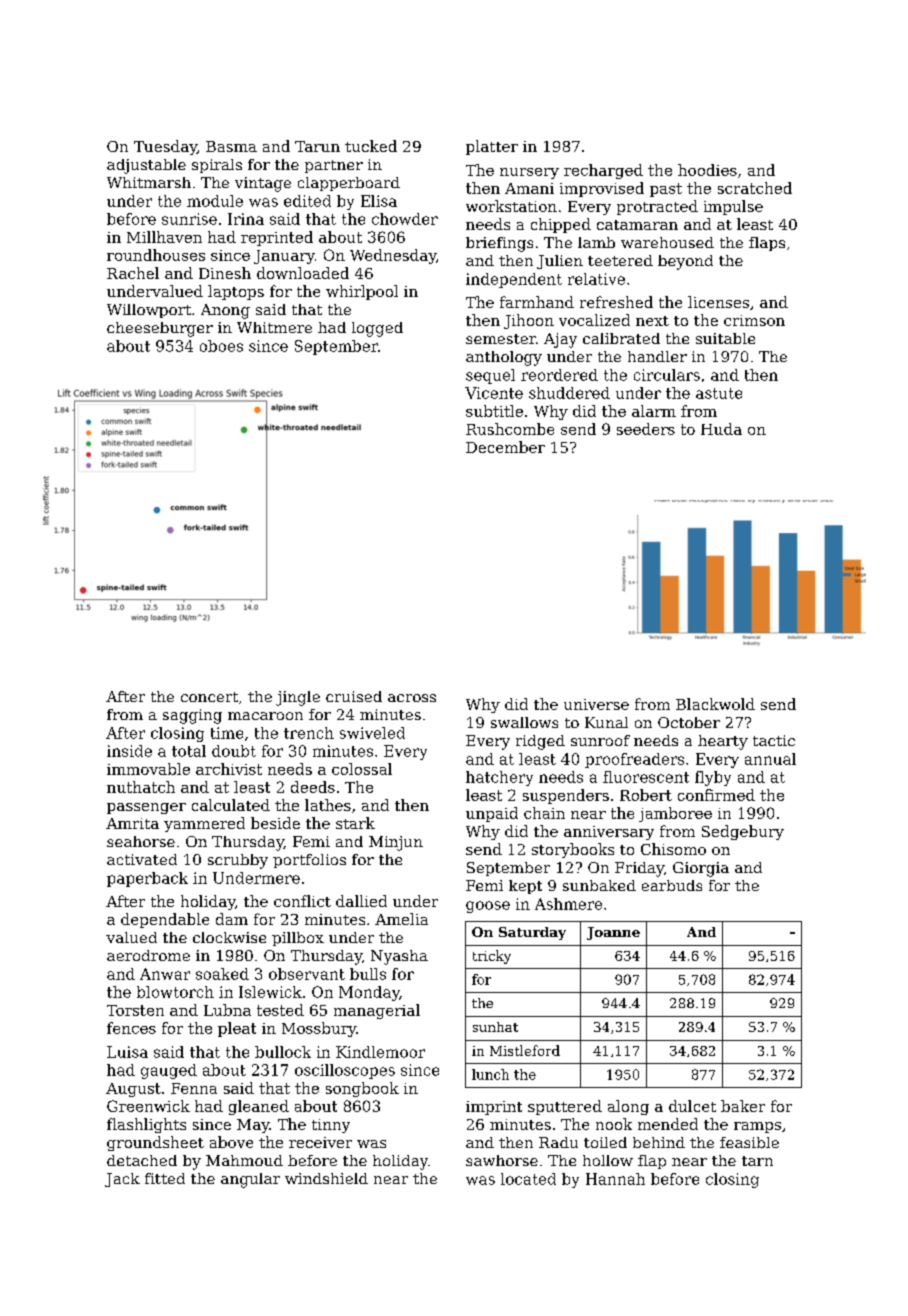 The width and height of the image is (908, 1316). What do you see at coordinates (221, 346) in the image?
I see `oboes` at bounding box center [221, 346].
